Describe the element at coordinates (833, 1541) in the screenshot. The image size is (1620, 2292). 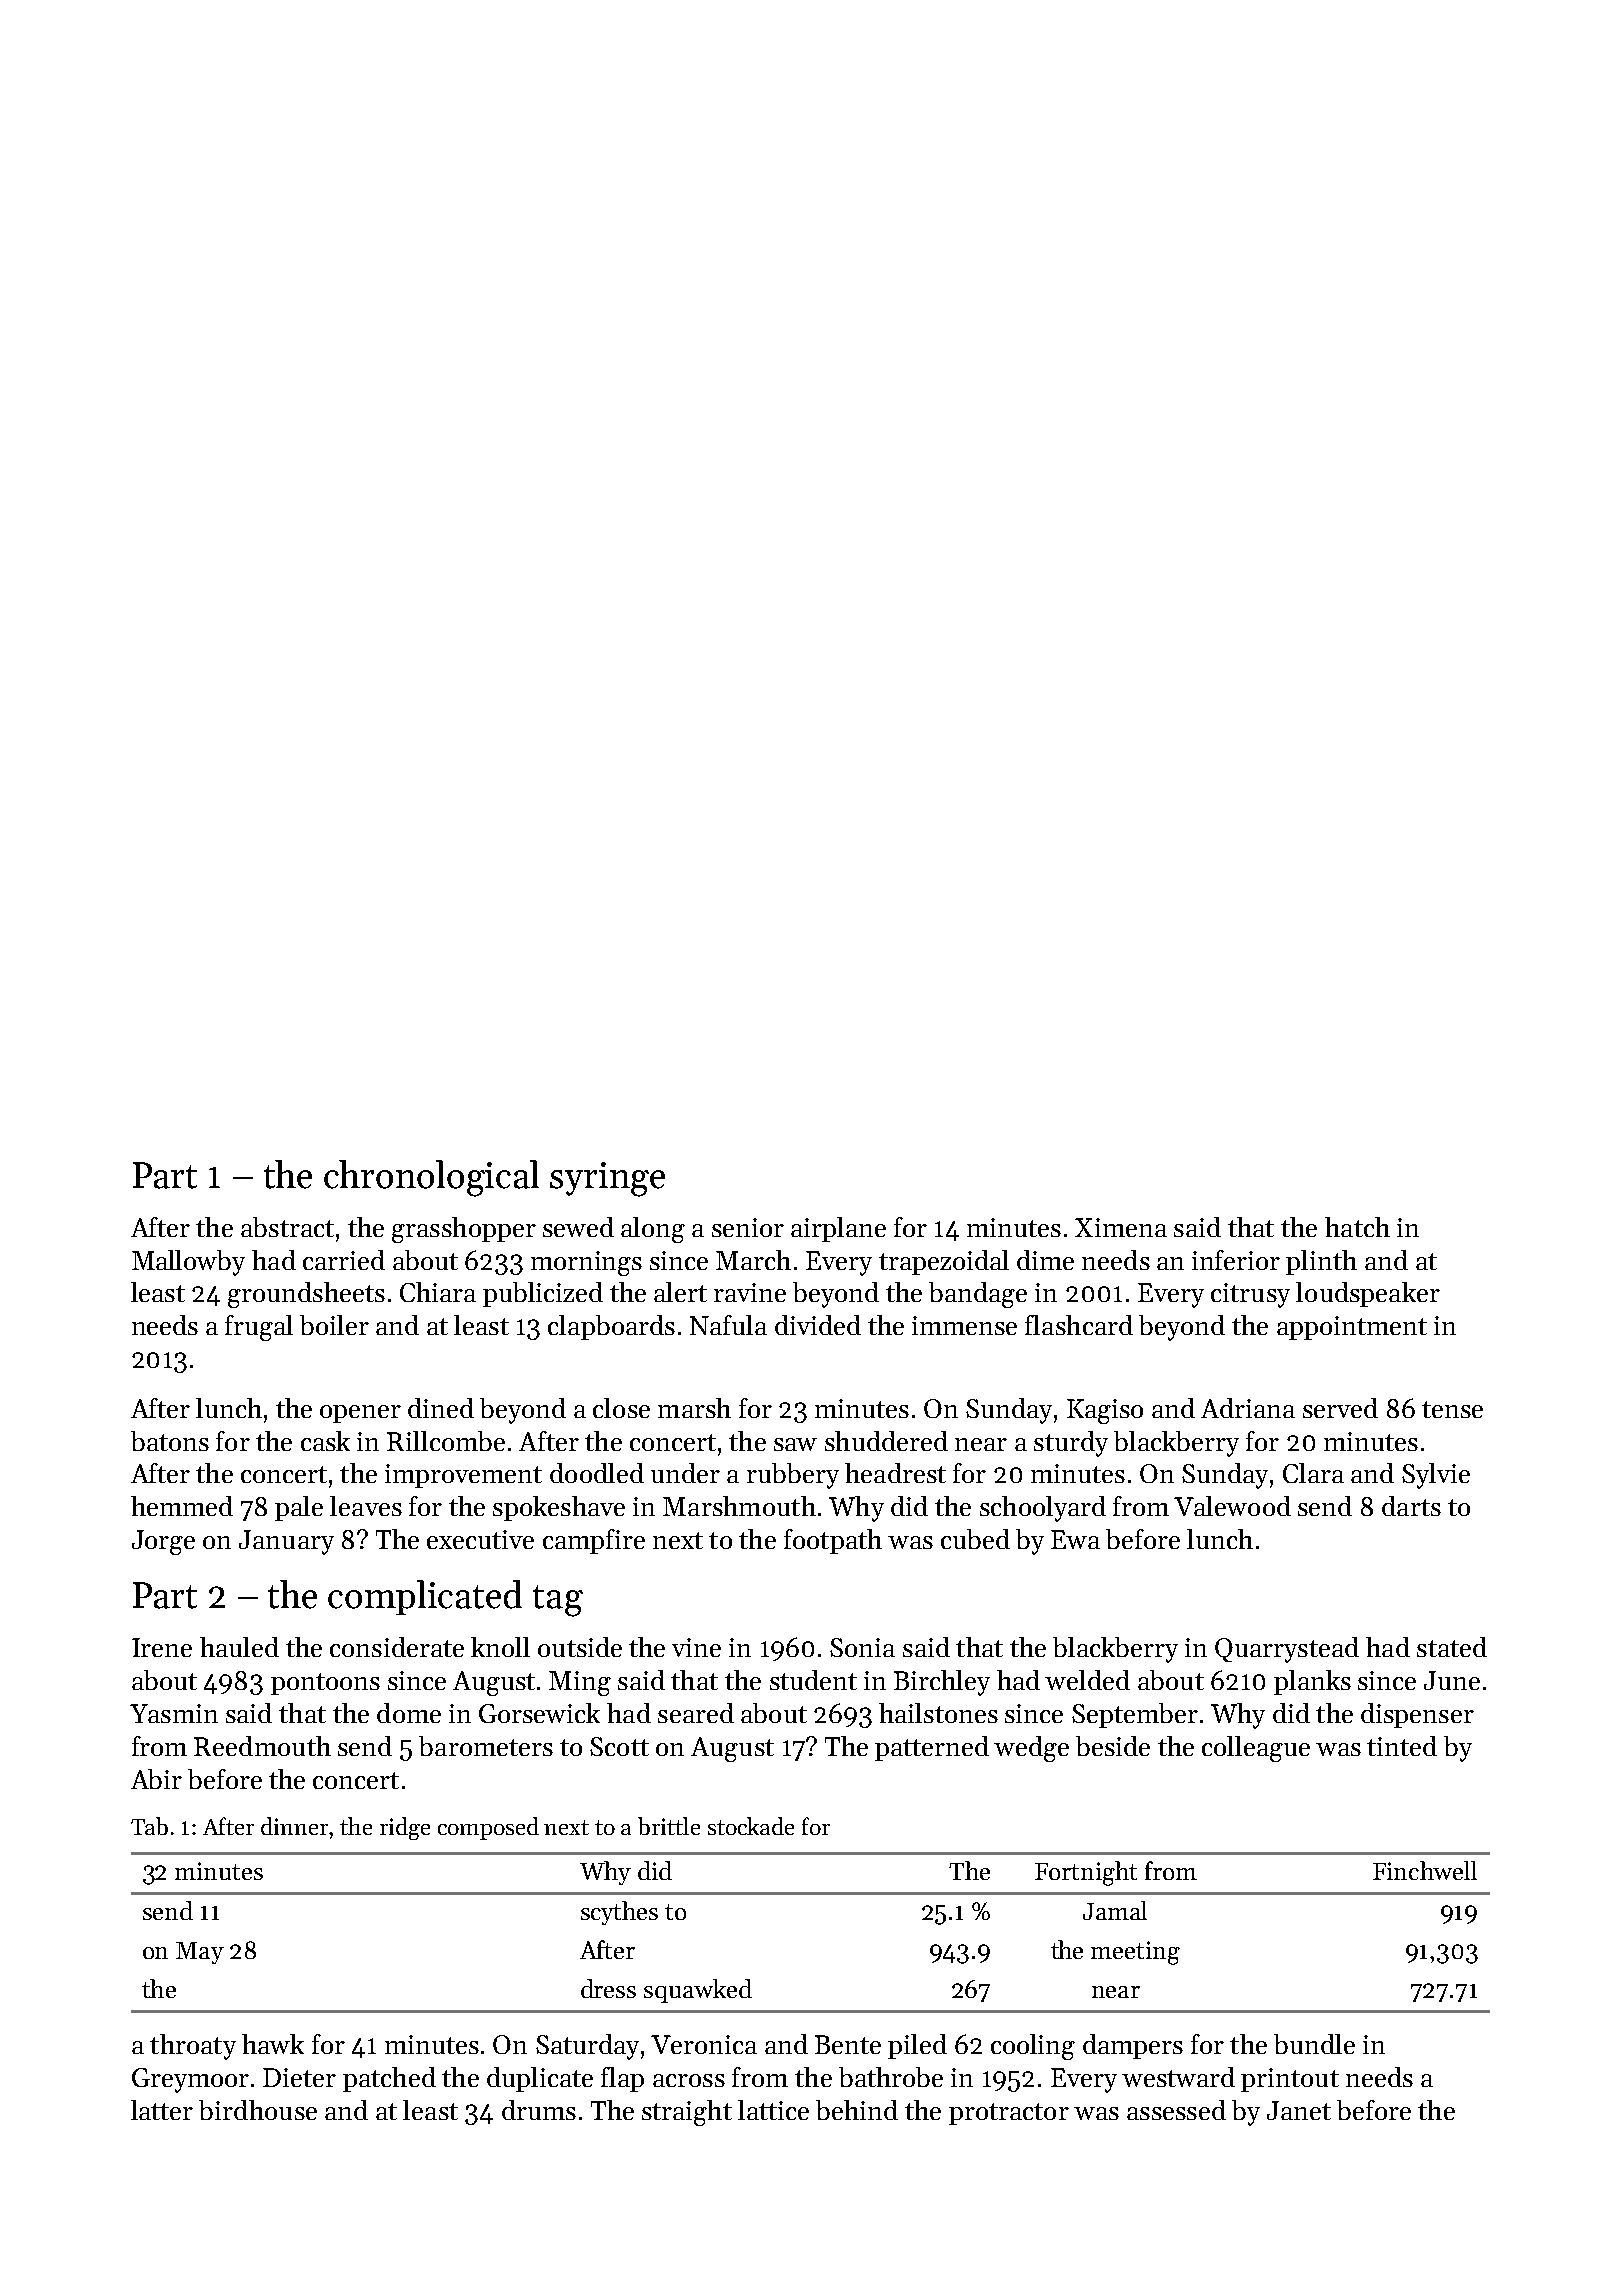
I see `footpath` at that location.
